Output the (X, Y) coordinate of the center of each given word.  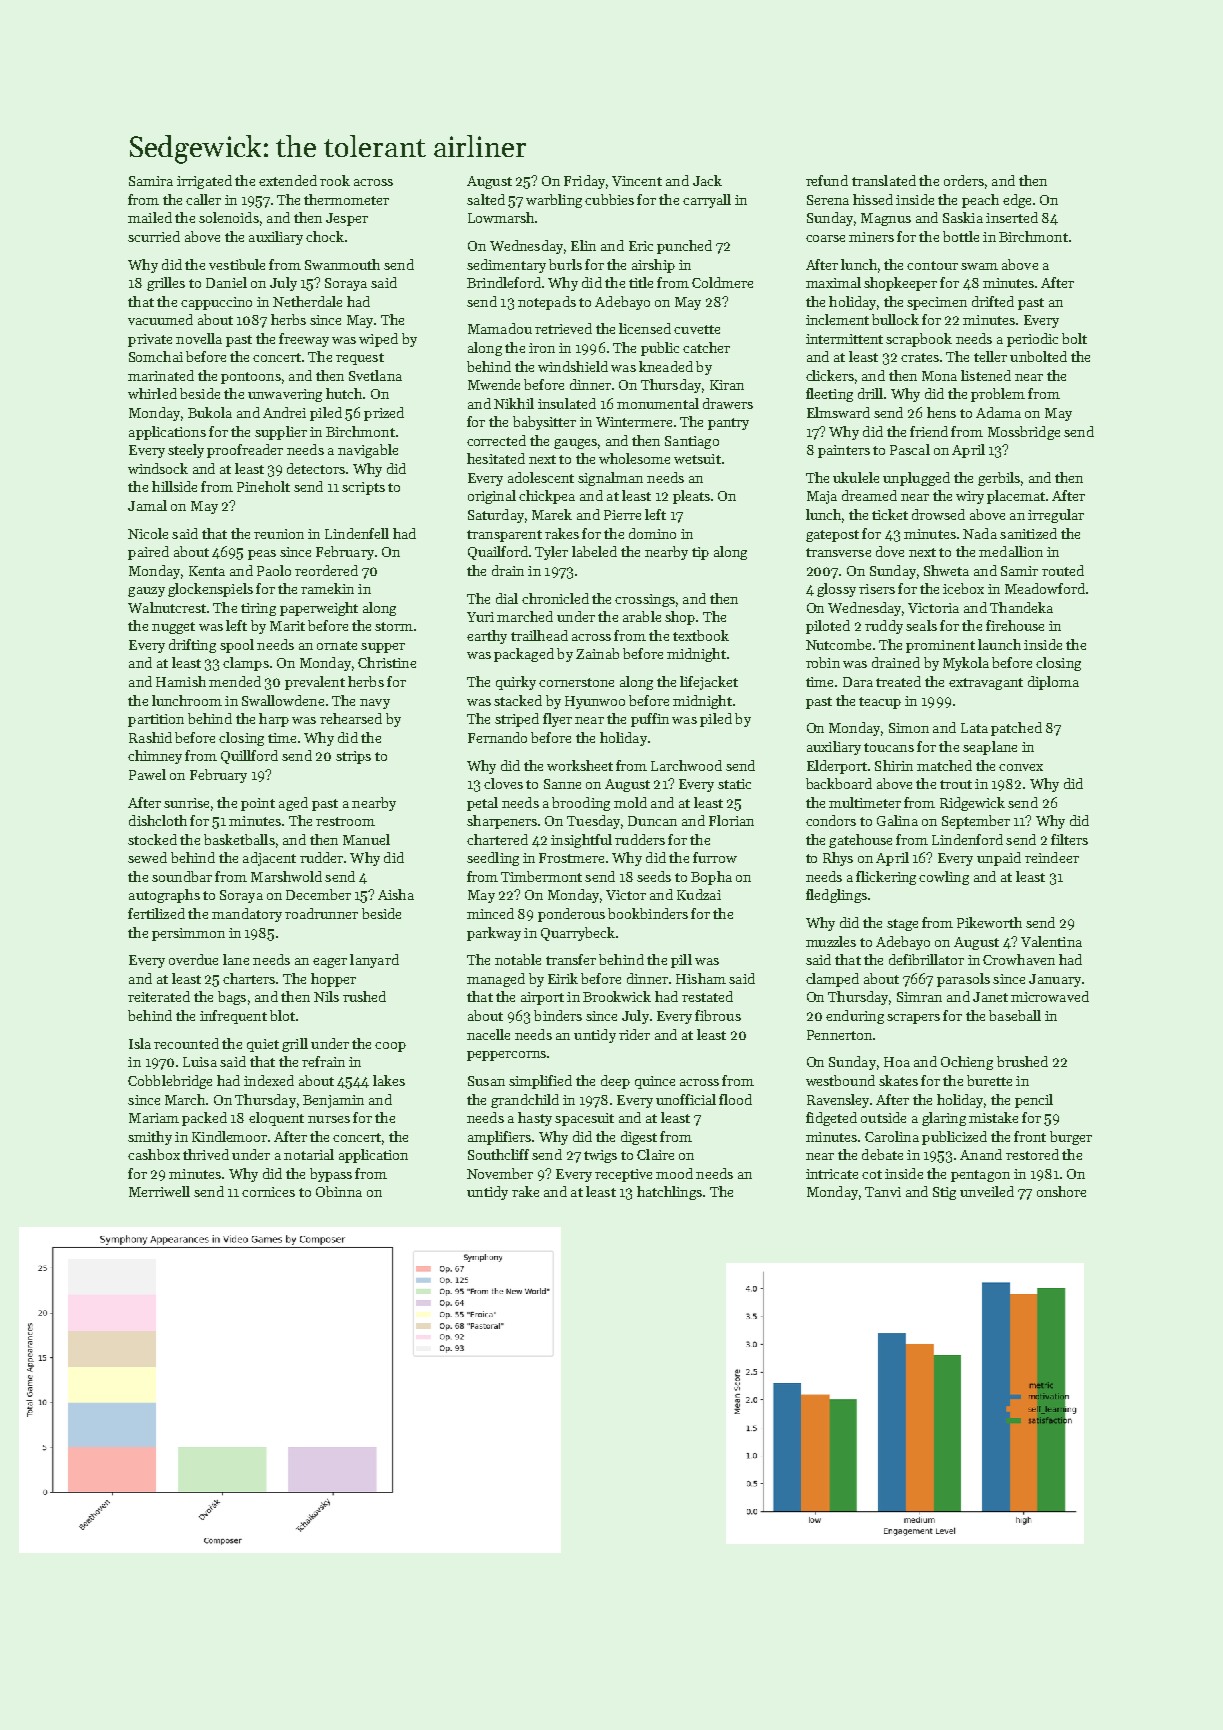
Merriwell (159, 1191)
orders (964, 180)
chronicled (555, 598)
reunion (279, 534)
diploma (1053, 683)
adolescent (541, 477)
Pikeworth (989, 922)
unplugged (916, 479)
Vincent (637, 181)
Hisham (701, 978)
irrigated (204, 182)
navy (375, 704)
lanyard (374, 961)
